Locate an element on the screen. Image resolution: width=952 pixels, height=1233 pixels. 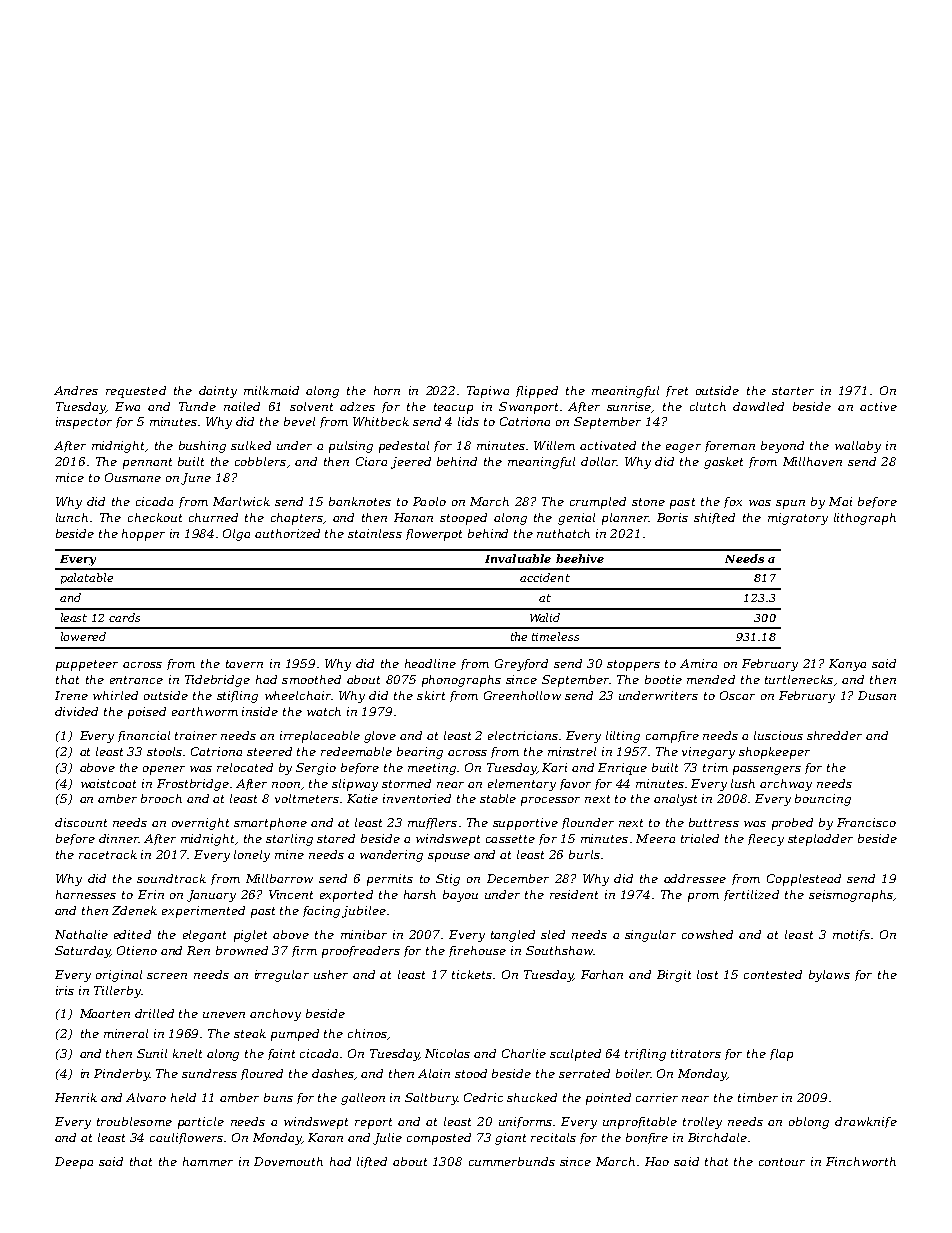
iris is located at coordinates (65, 990).
